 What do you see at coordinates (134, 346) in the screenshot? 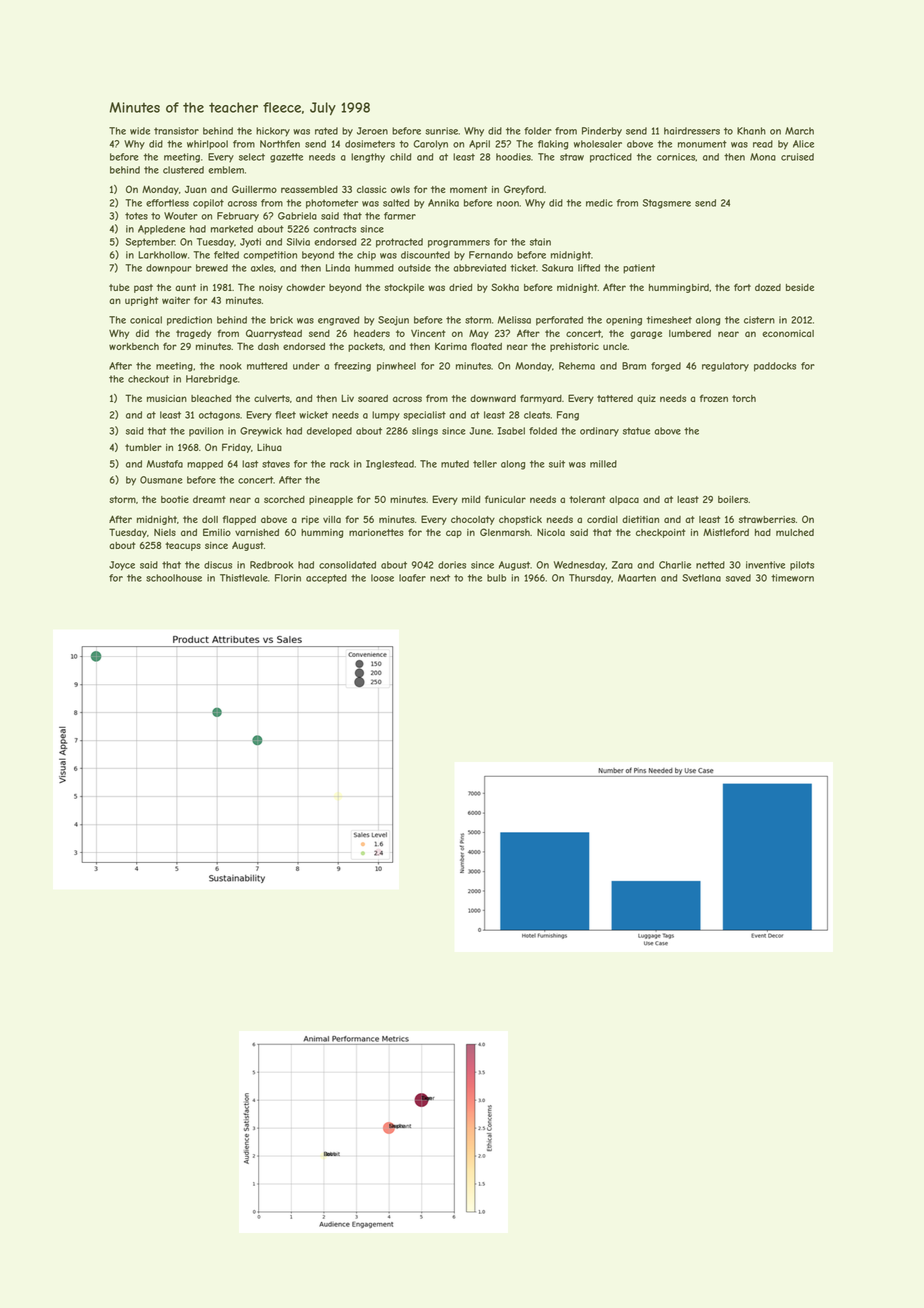
I see `workbench` at bounding box center [134, 346].
